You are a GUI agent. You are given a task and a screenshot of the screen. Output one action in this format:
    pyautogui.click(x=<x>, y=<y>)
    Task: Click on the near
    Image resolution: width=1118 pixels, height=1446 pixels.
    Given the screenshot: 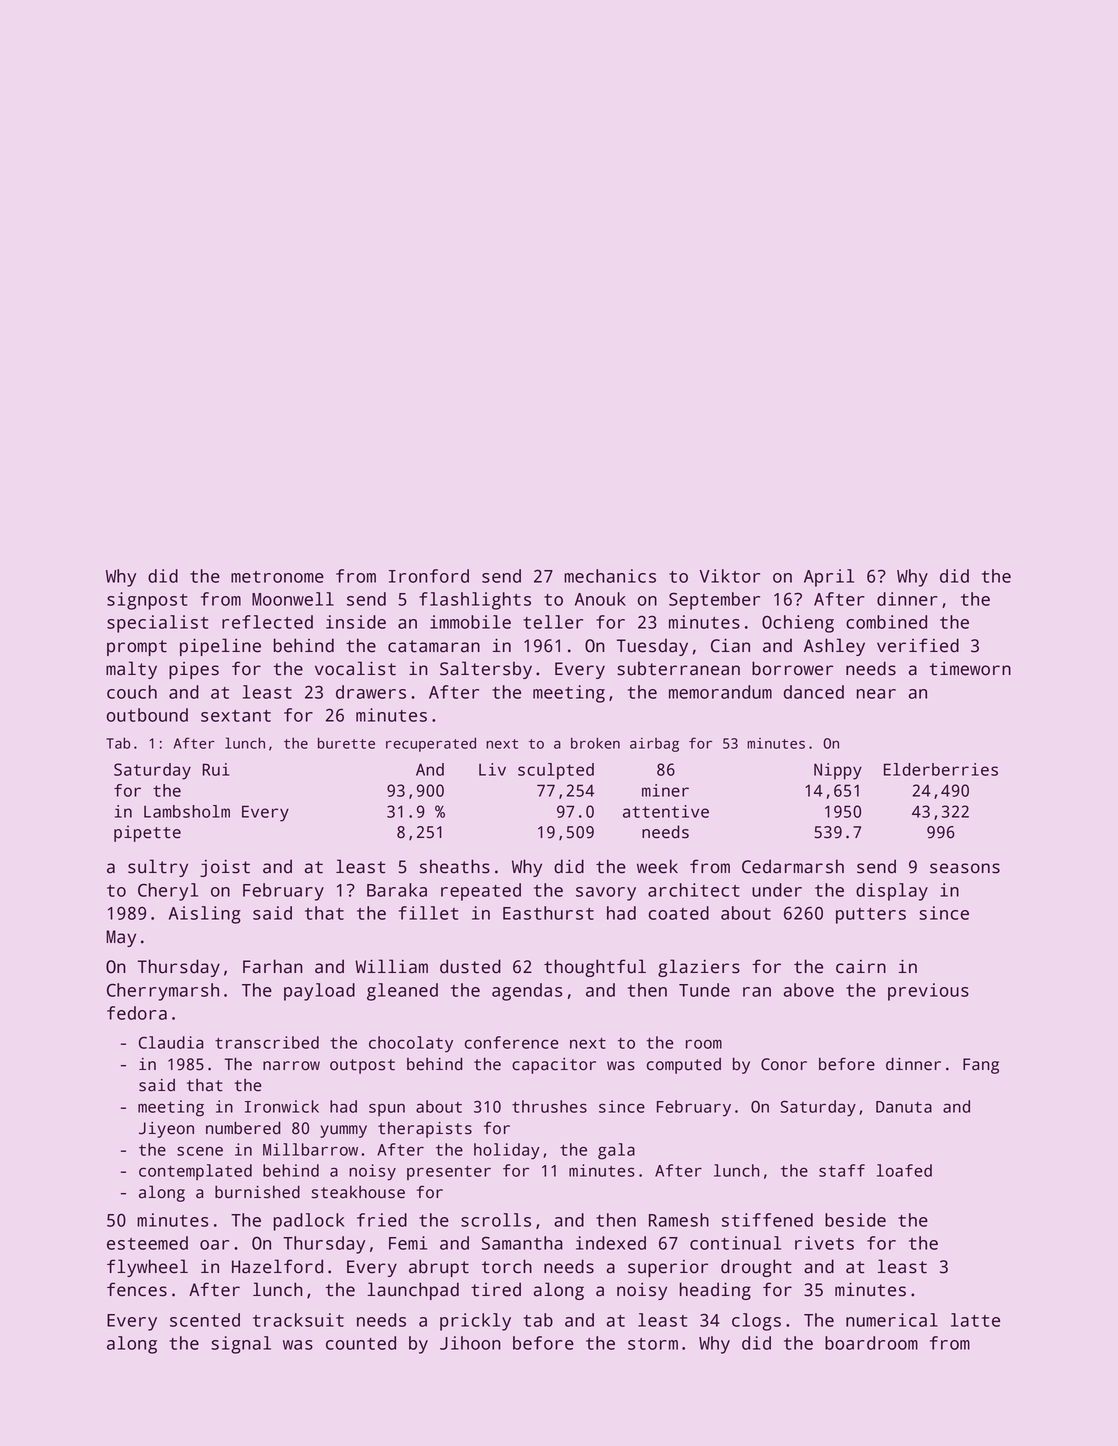 What is the action you would take?
    pyautogui.click(x=876, y=694)
